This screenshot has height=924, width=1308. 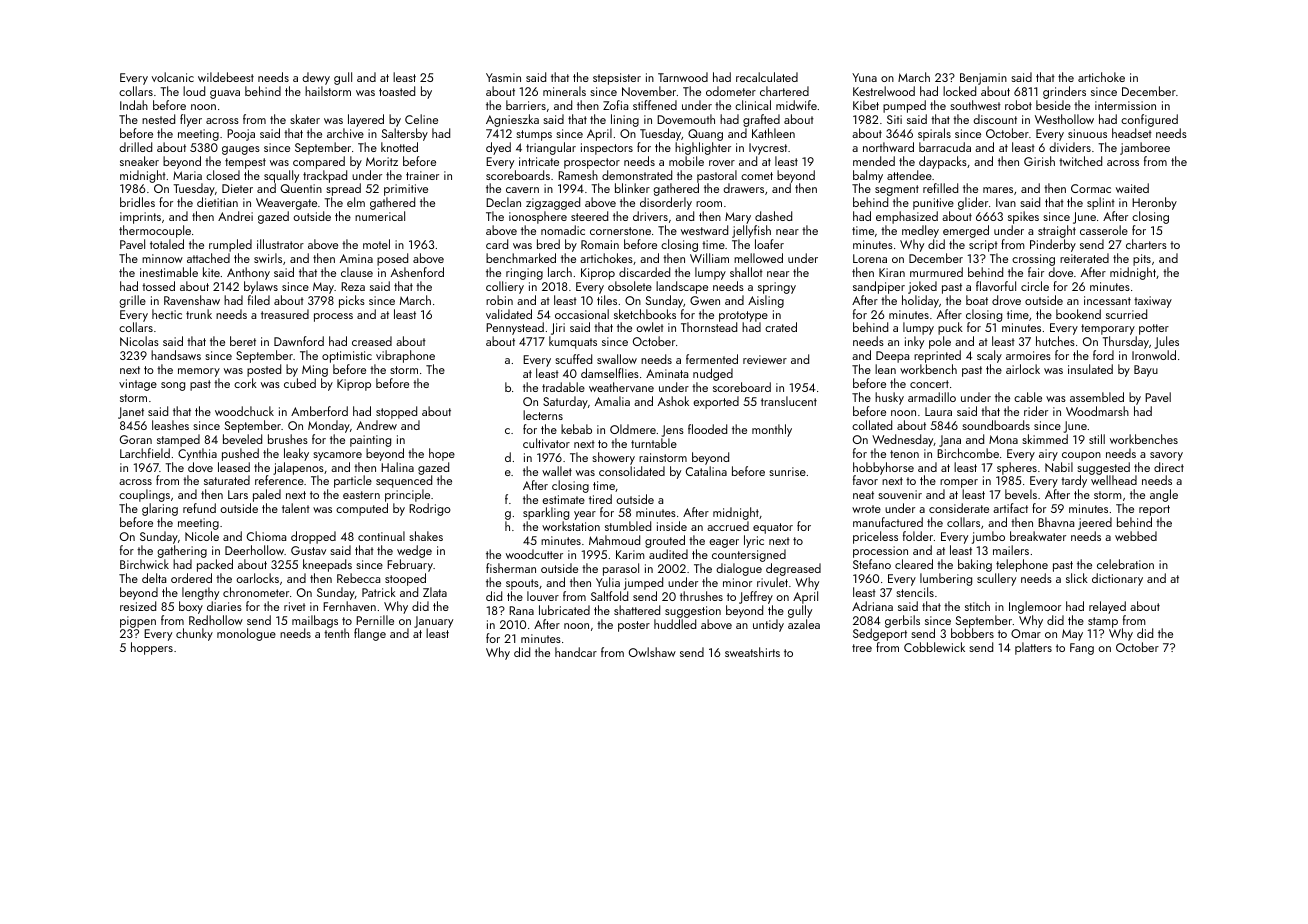 What do you see at coordinates (600, 499) in the screenshot?
I see `tired` at bounding box center [600, 499].
